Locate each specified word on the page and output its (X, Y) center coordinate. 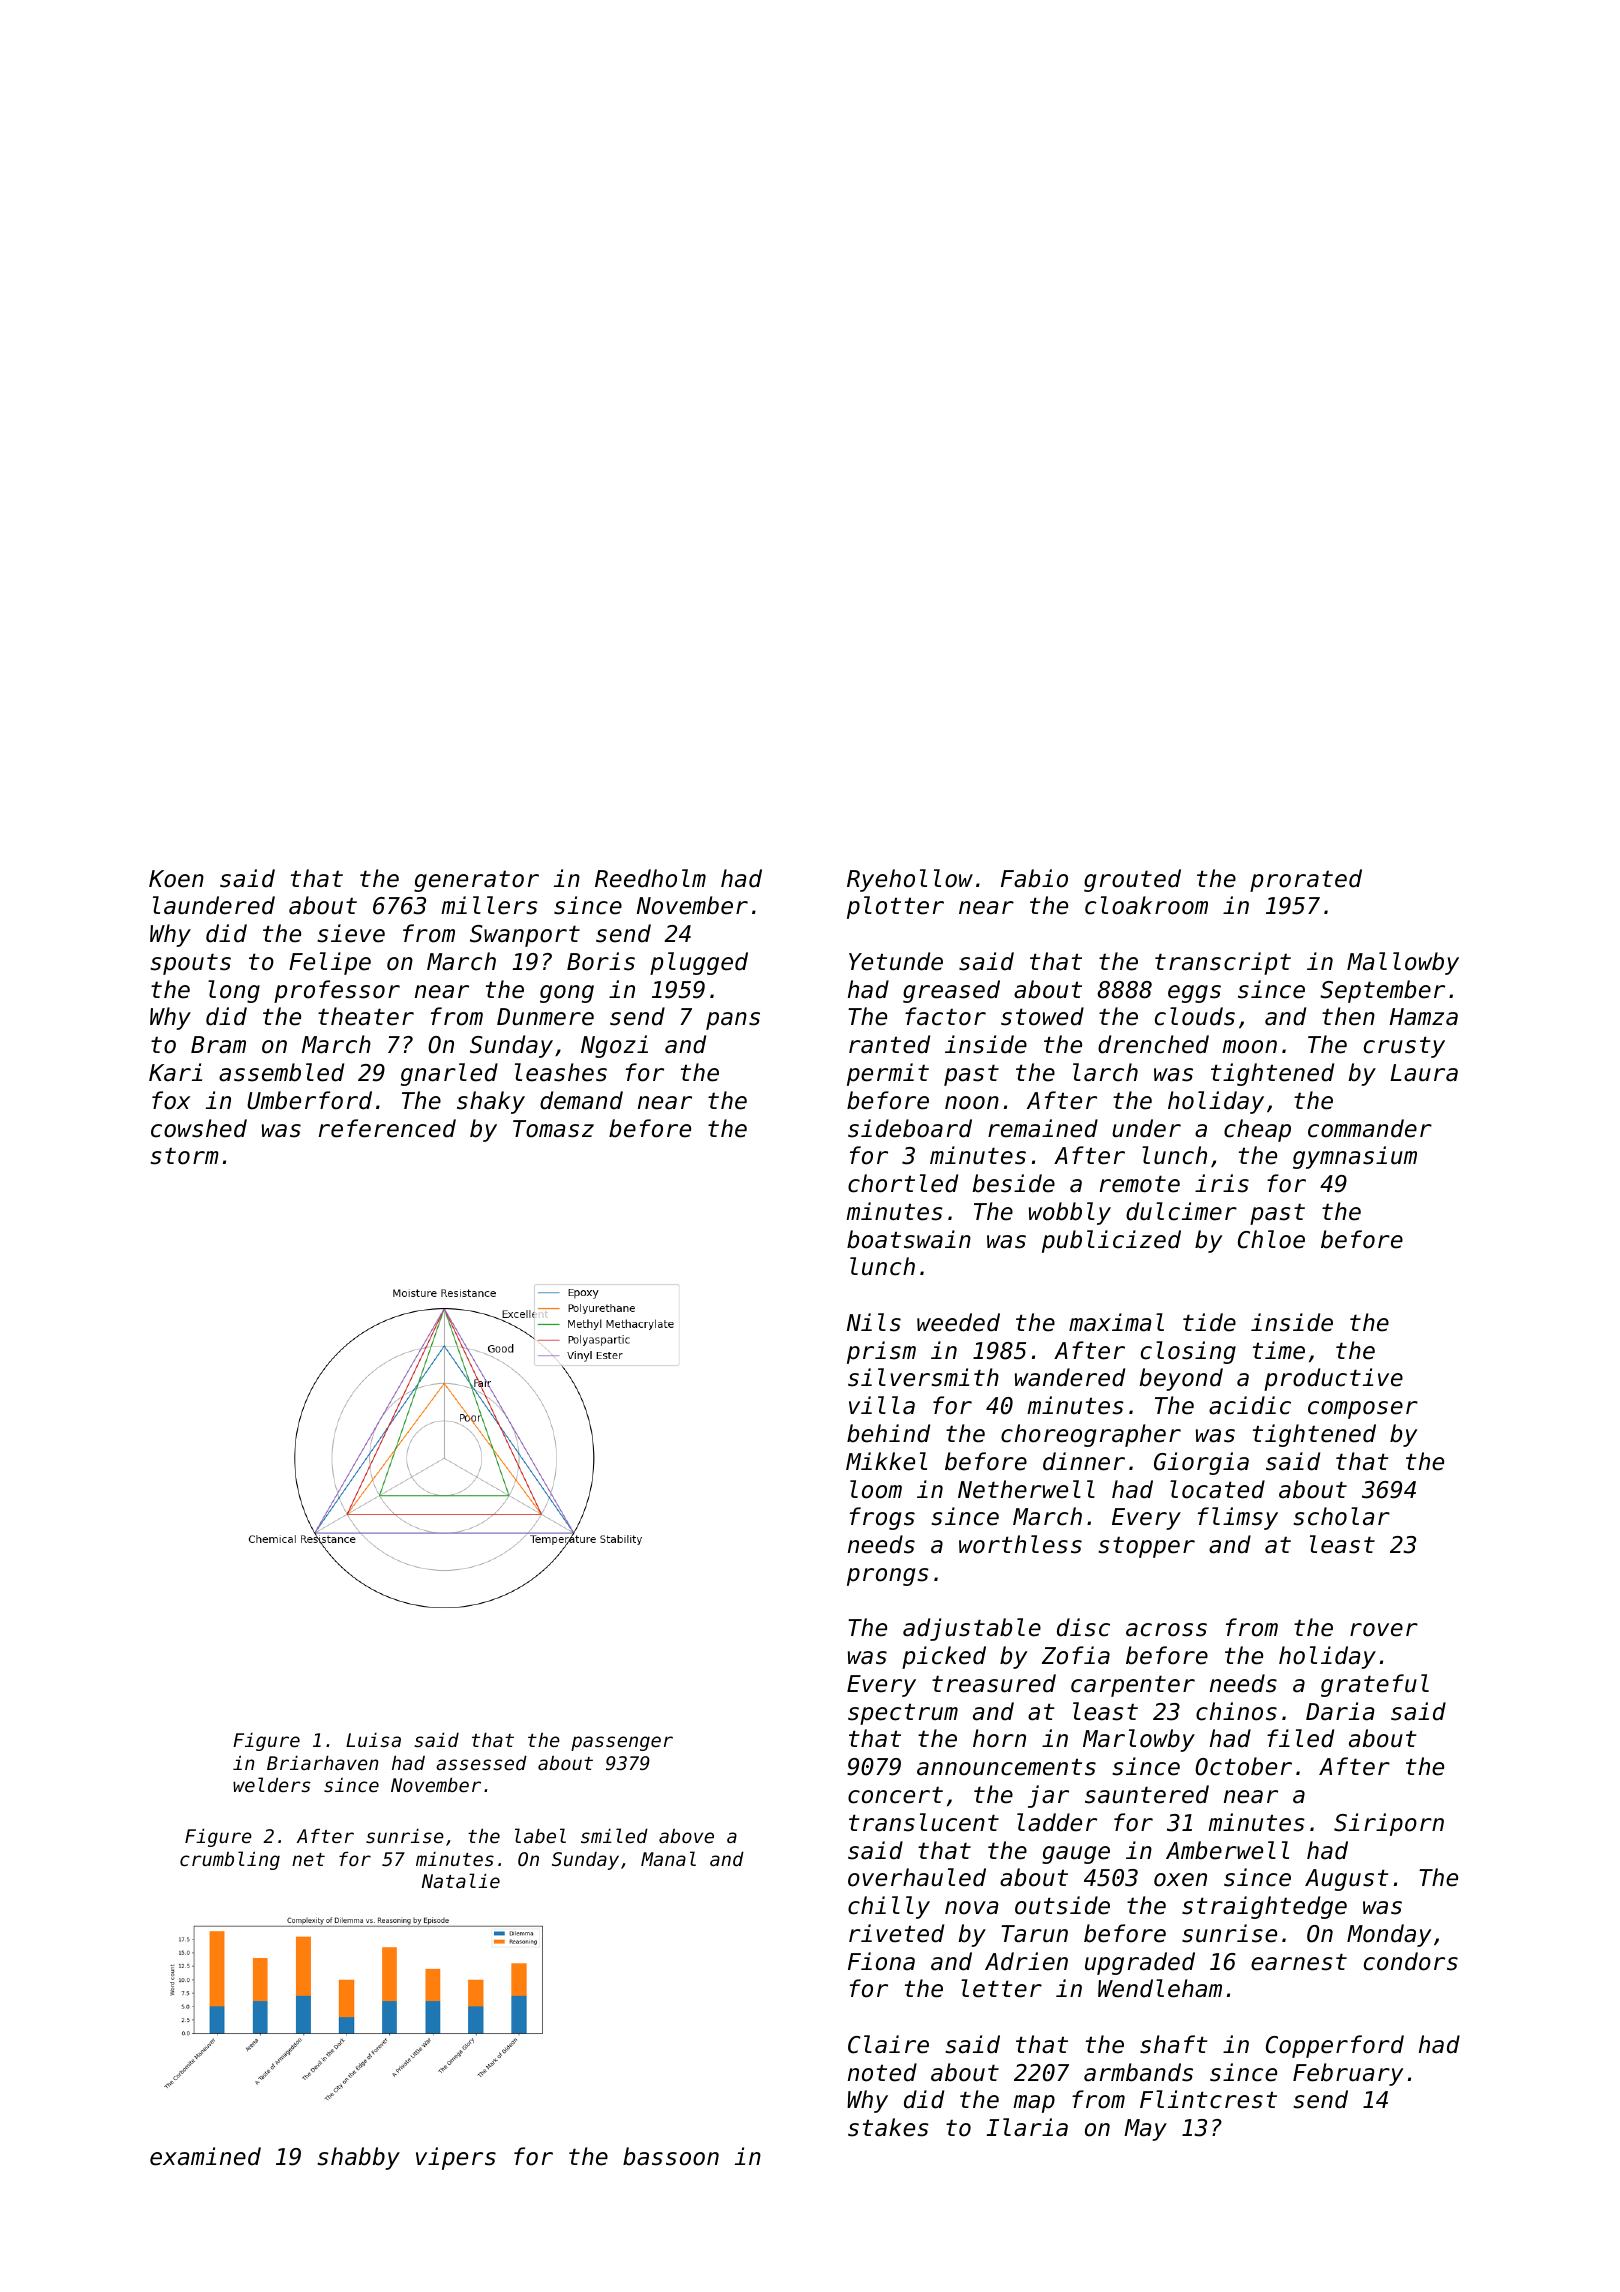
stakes (888, 2127)
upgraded (1140, 1963)
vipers (456, 2158)
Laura (1424, 1073)
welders (272, 1784)
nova (971, 1908)
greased (951, 991)
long (234, 991)
